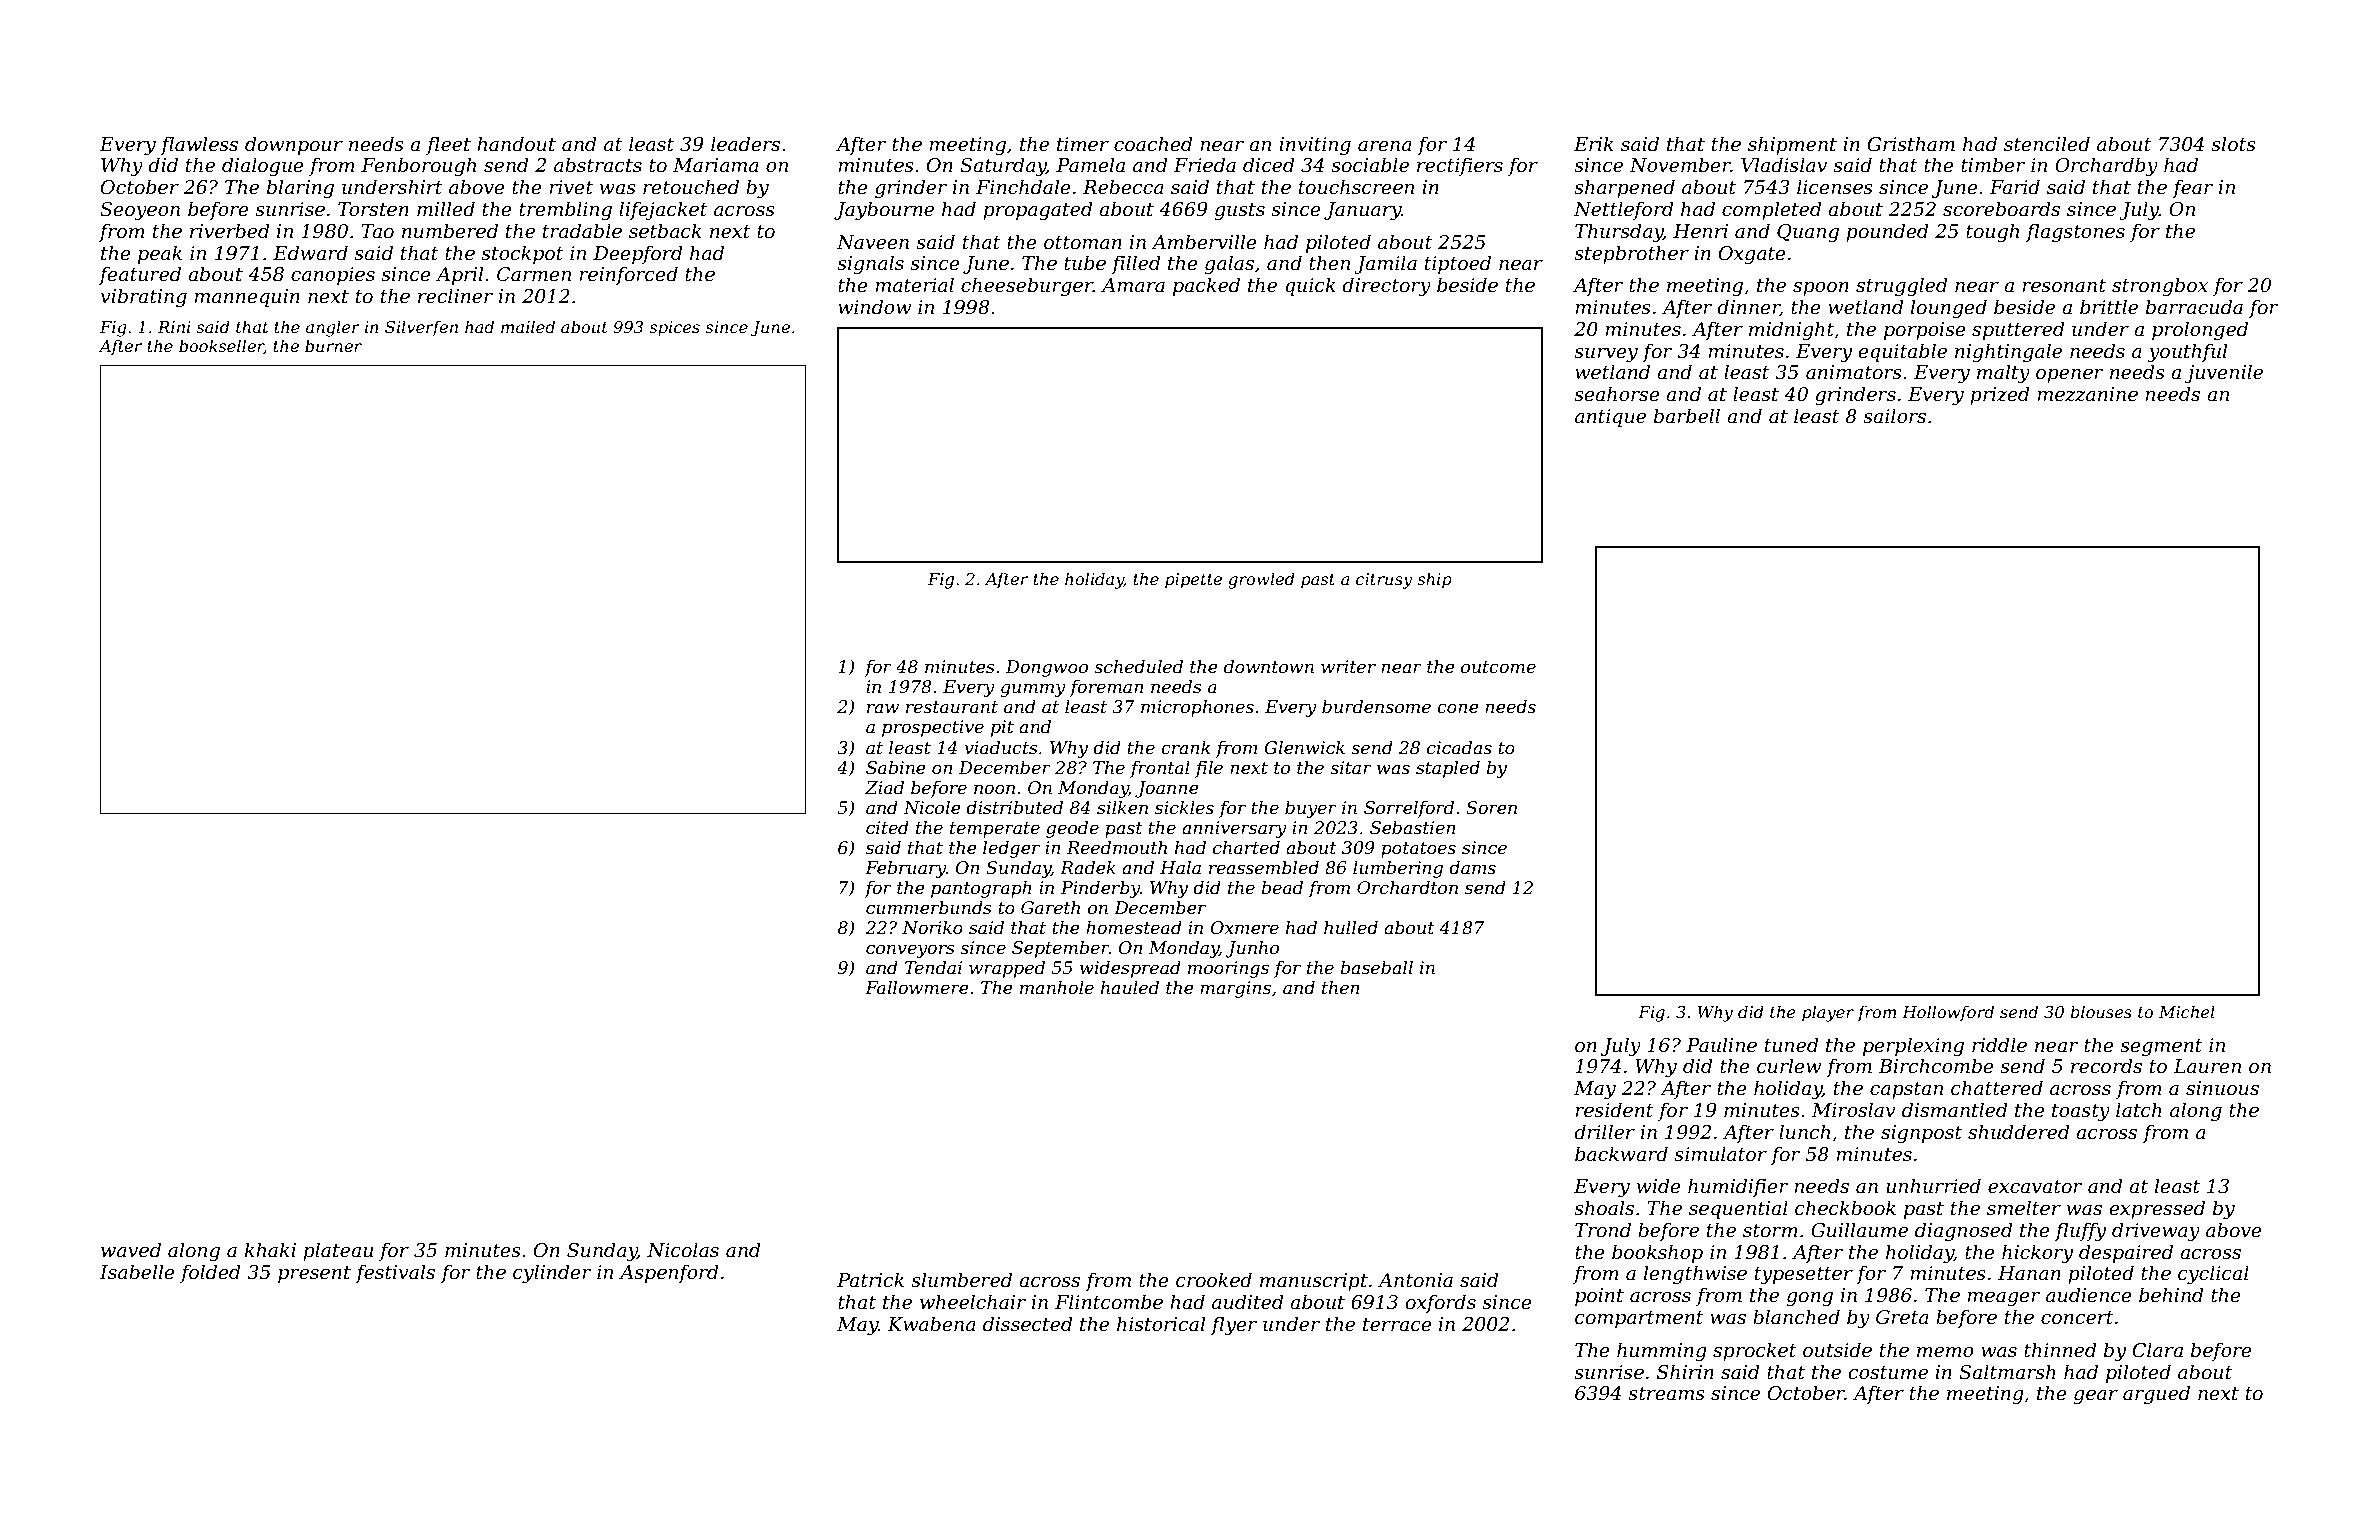  Describe the element at coordinates (2224, 373) in the screenshot. I see `juvenile` at that location.
